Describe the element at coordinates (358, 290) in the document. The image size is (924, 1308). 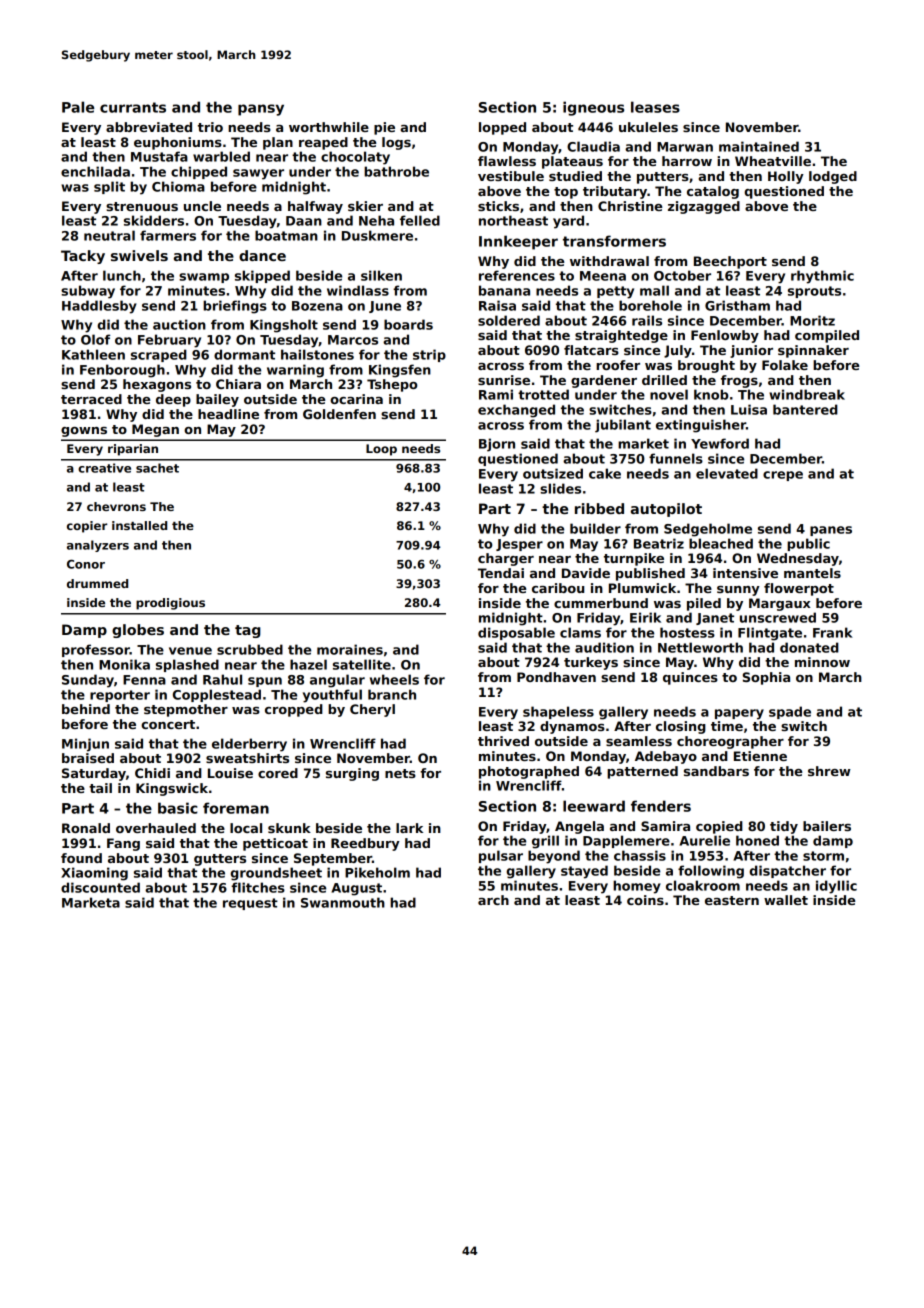
I see `windlass` at that location.
